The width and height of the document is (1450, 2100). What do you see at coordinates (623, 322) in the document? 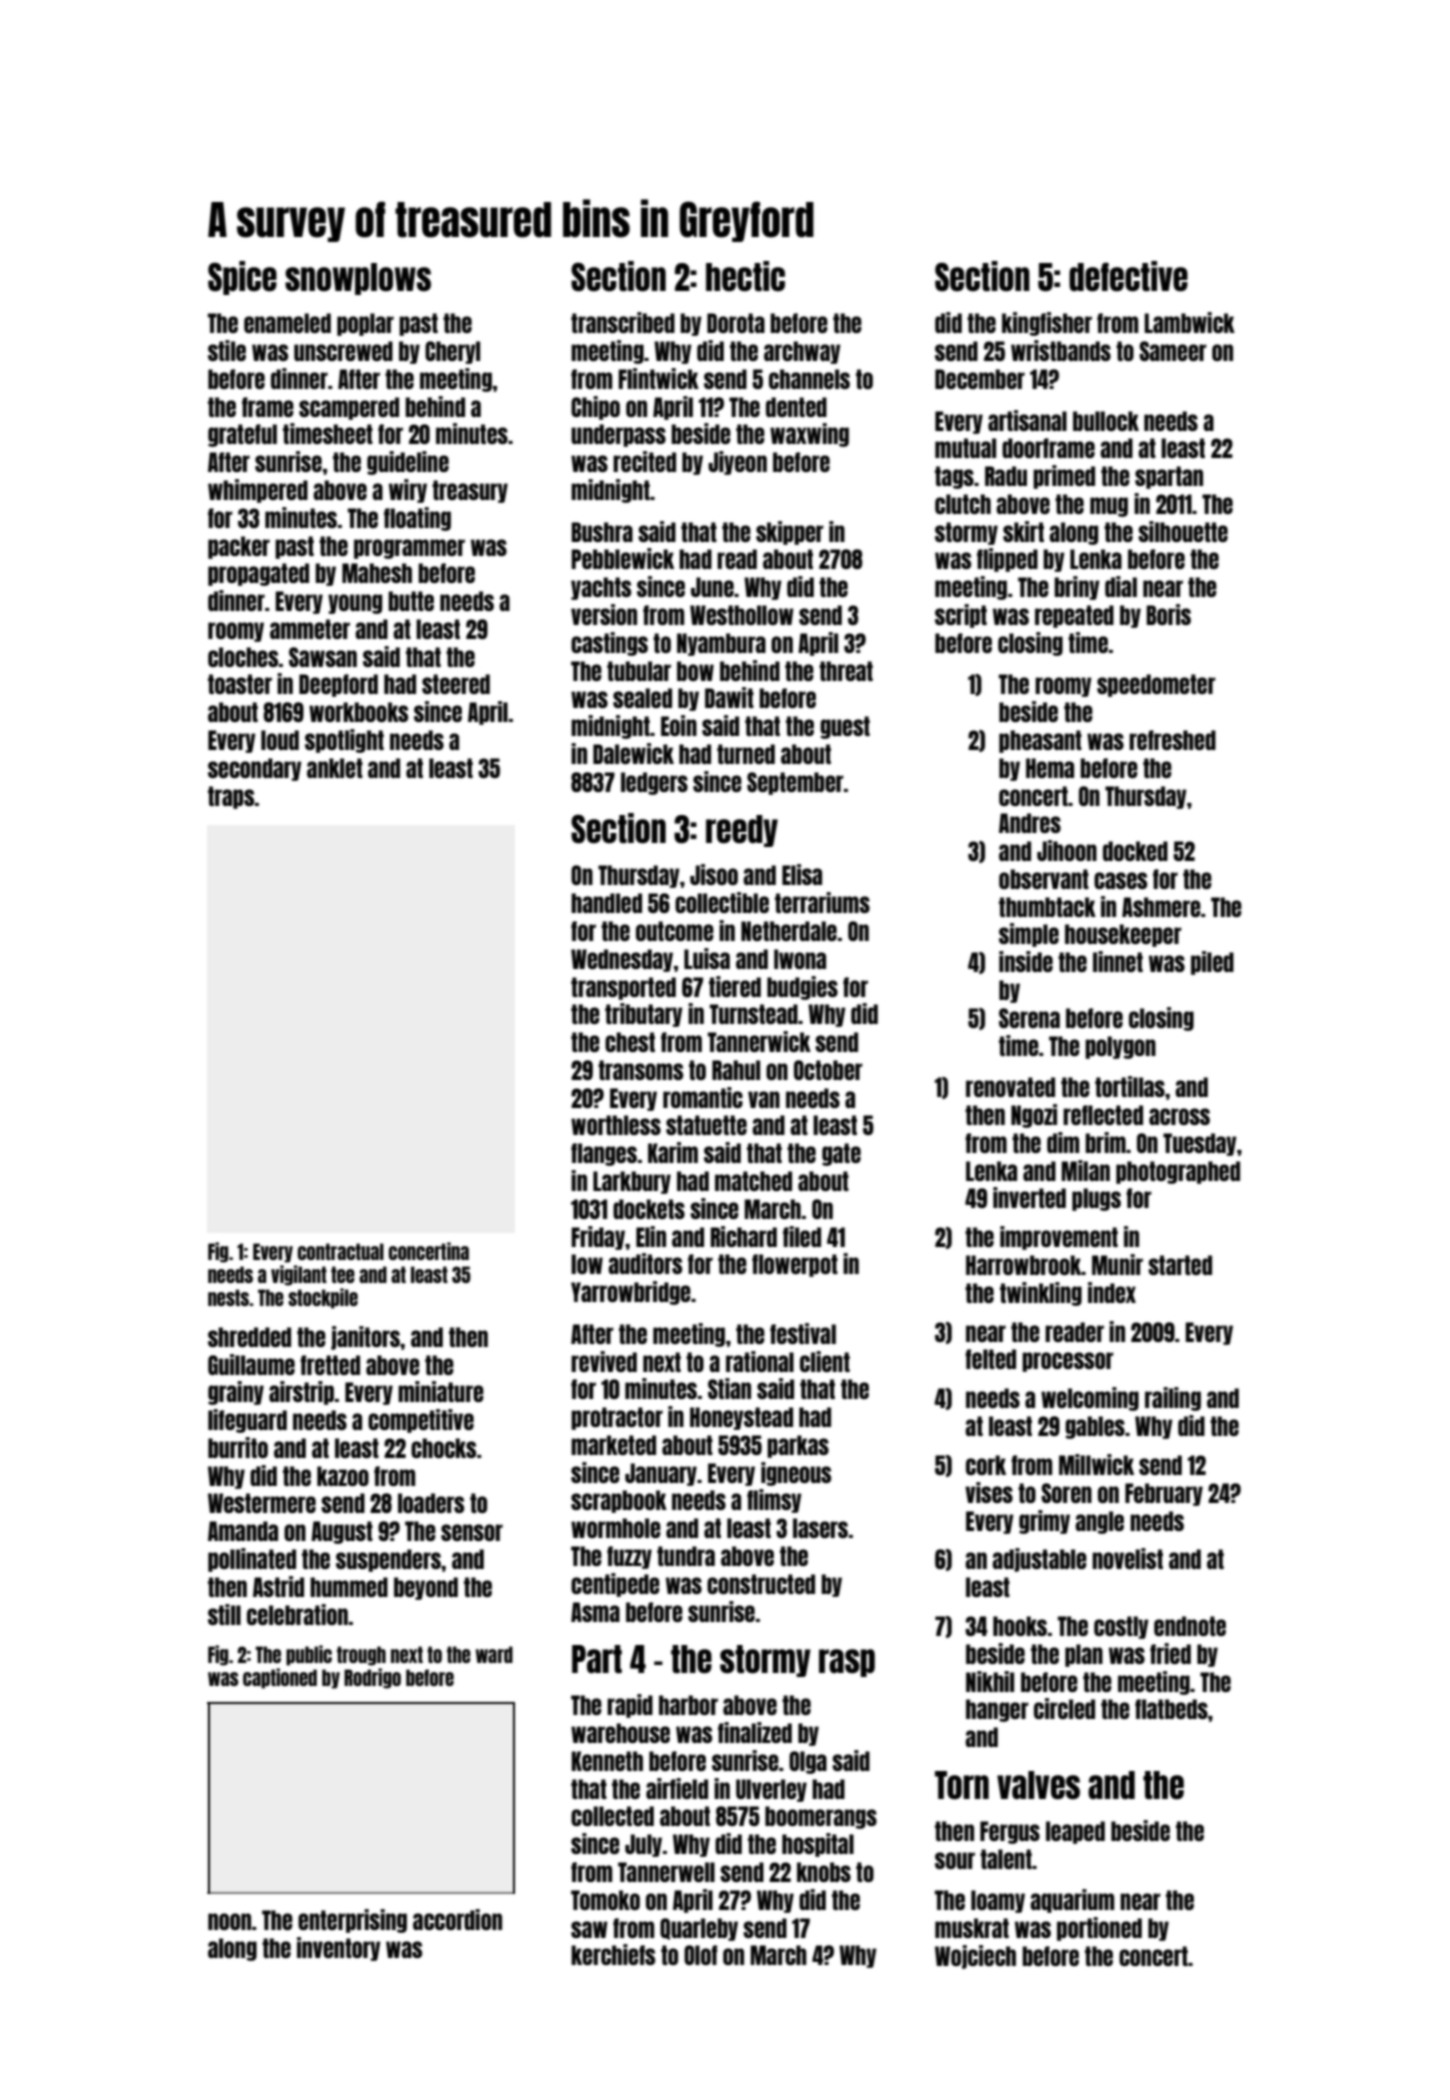
I see `transcribed` at bounding box center [623, 322].
